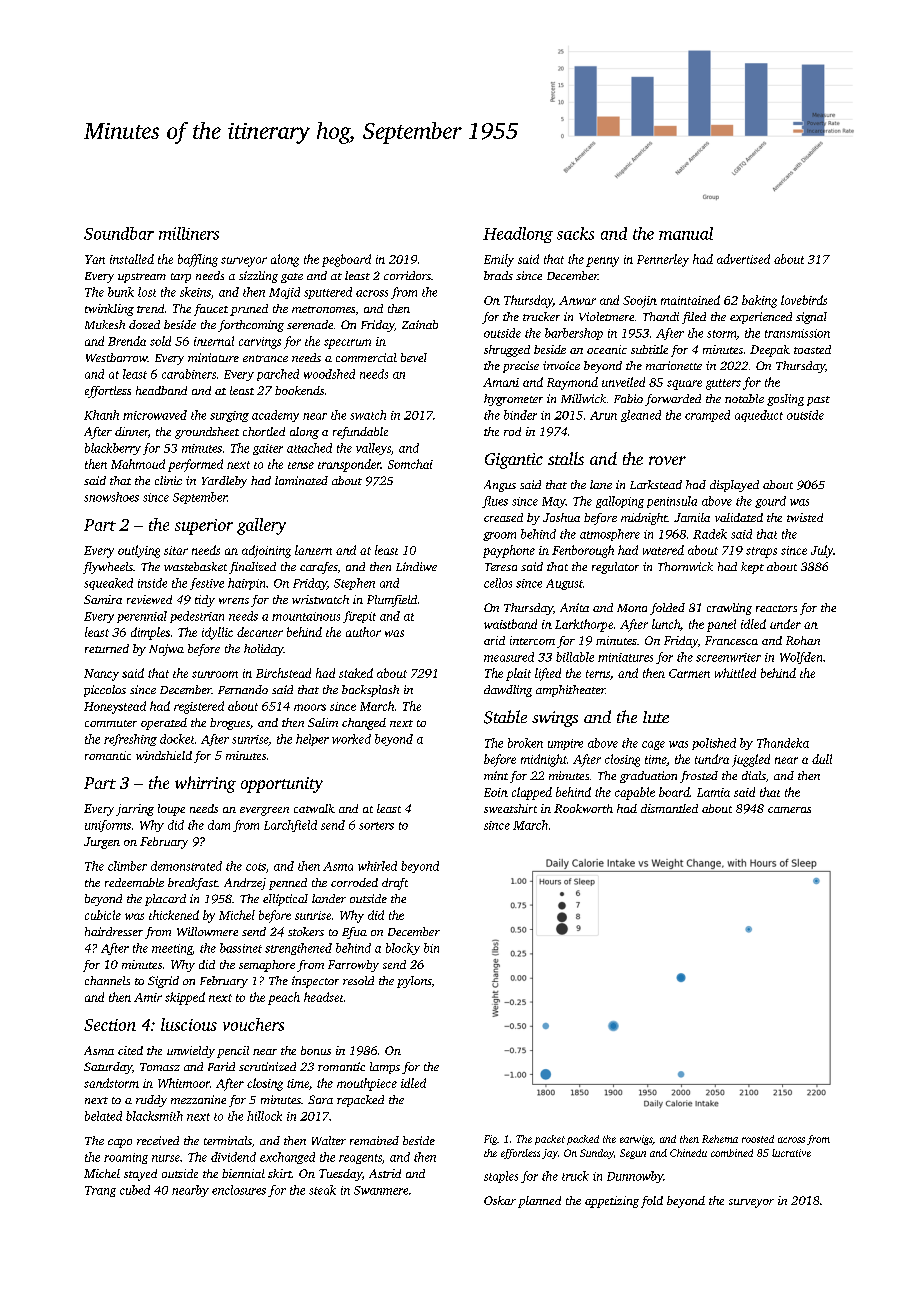 Image resolution: width=924 pixels, height=1308 pixels. I want to click on appetizing, so click(612, 1202).
